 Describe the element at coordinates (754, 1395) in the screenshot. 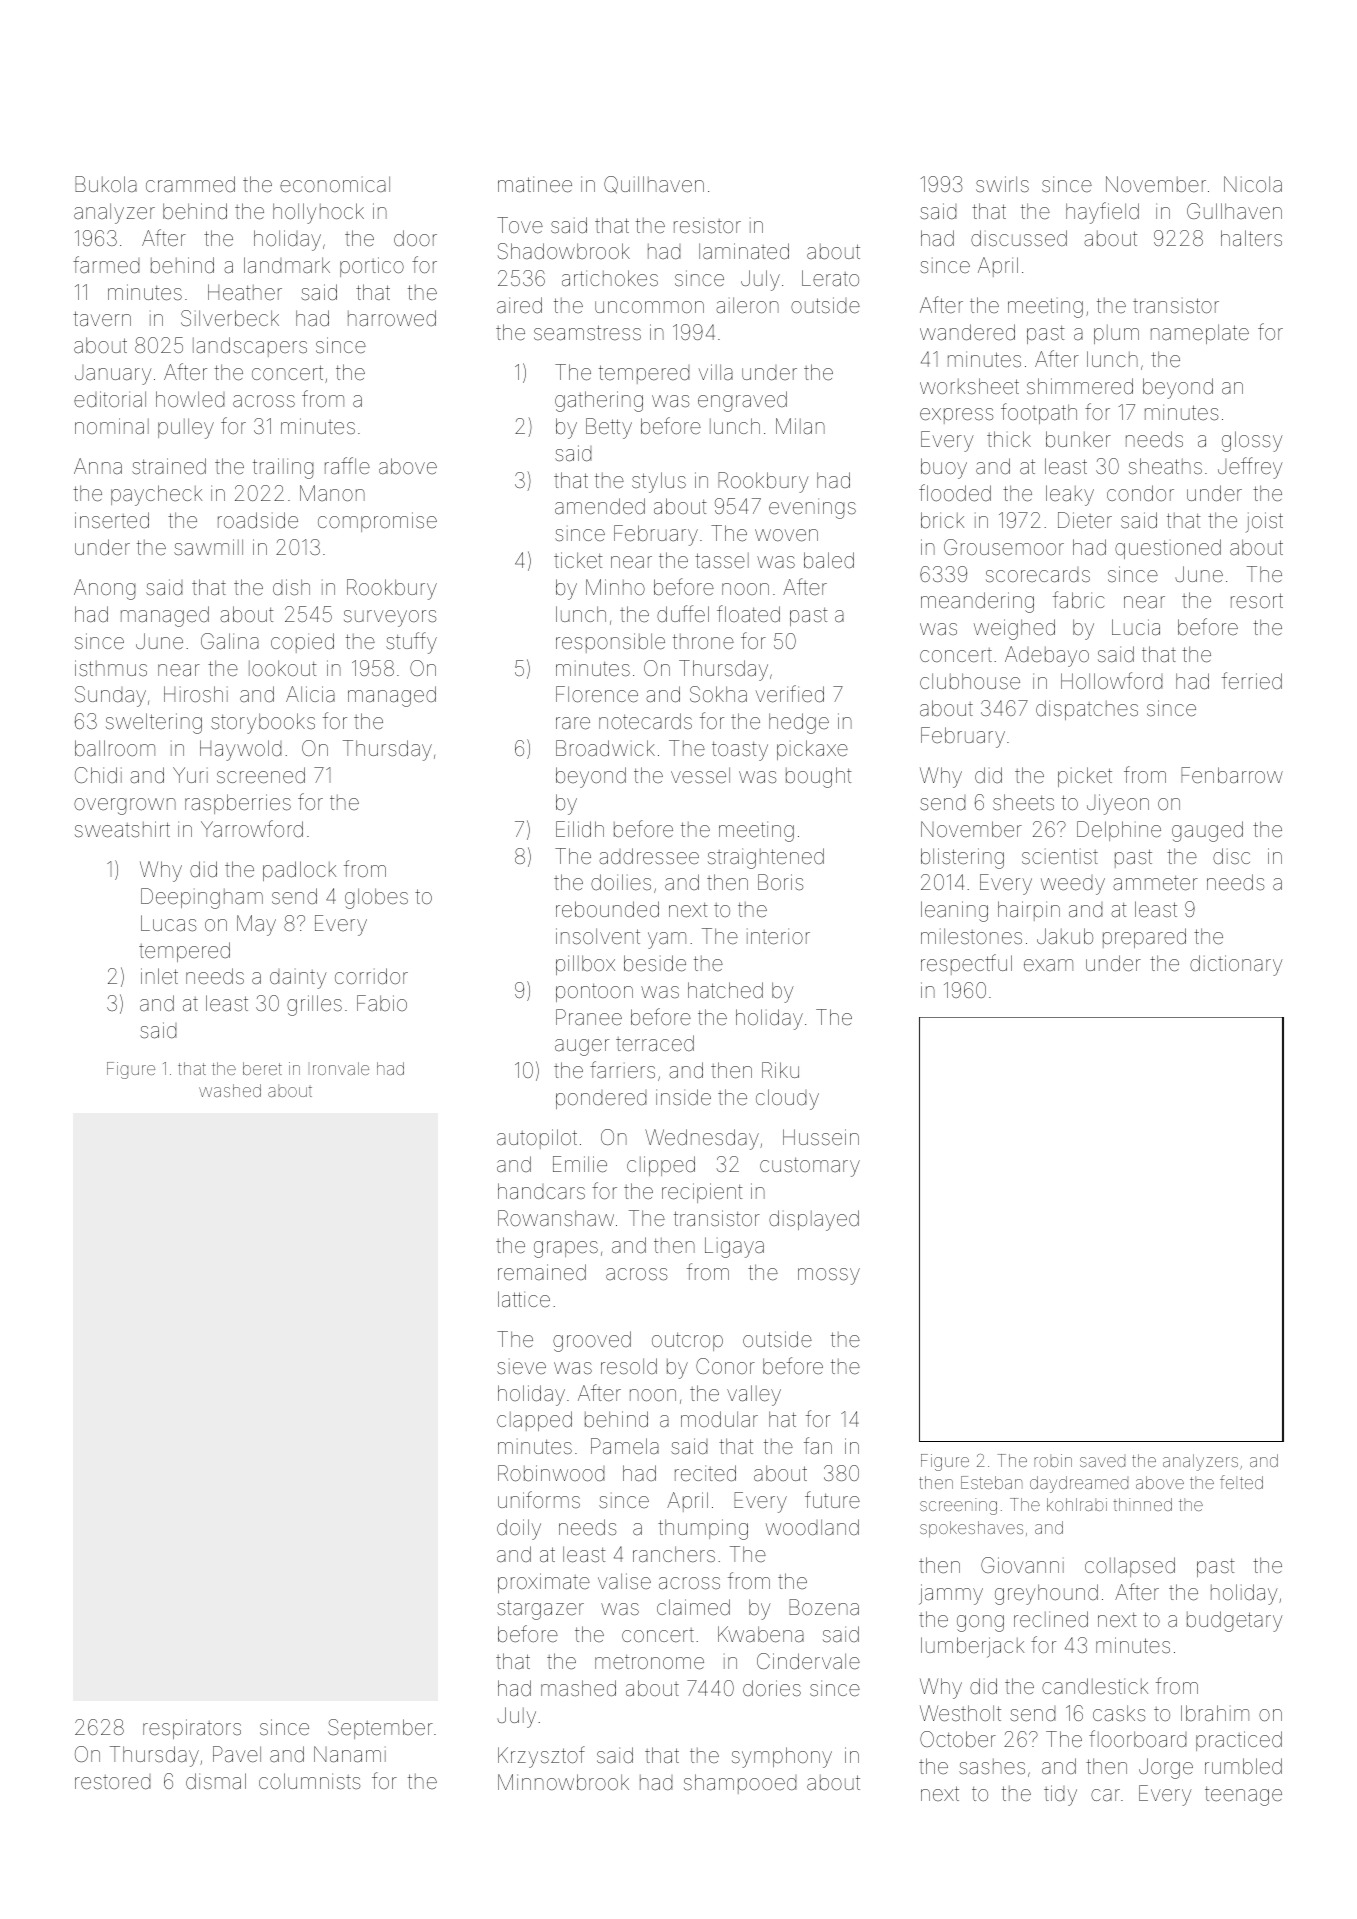

I see `valley` at that location.
